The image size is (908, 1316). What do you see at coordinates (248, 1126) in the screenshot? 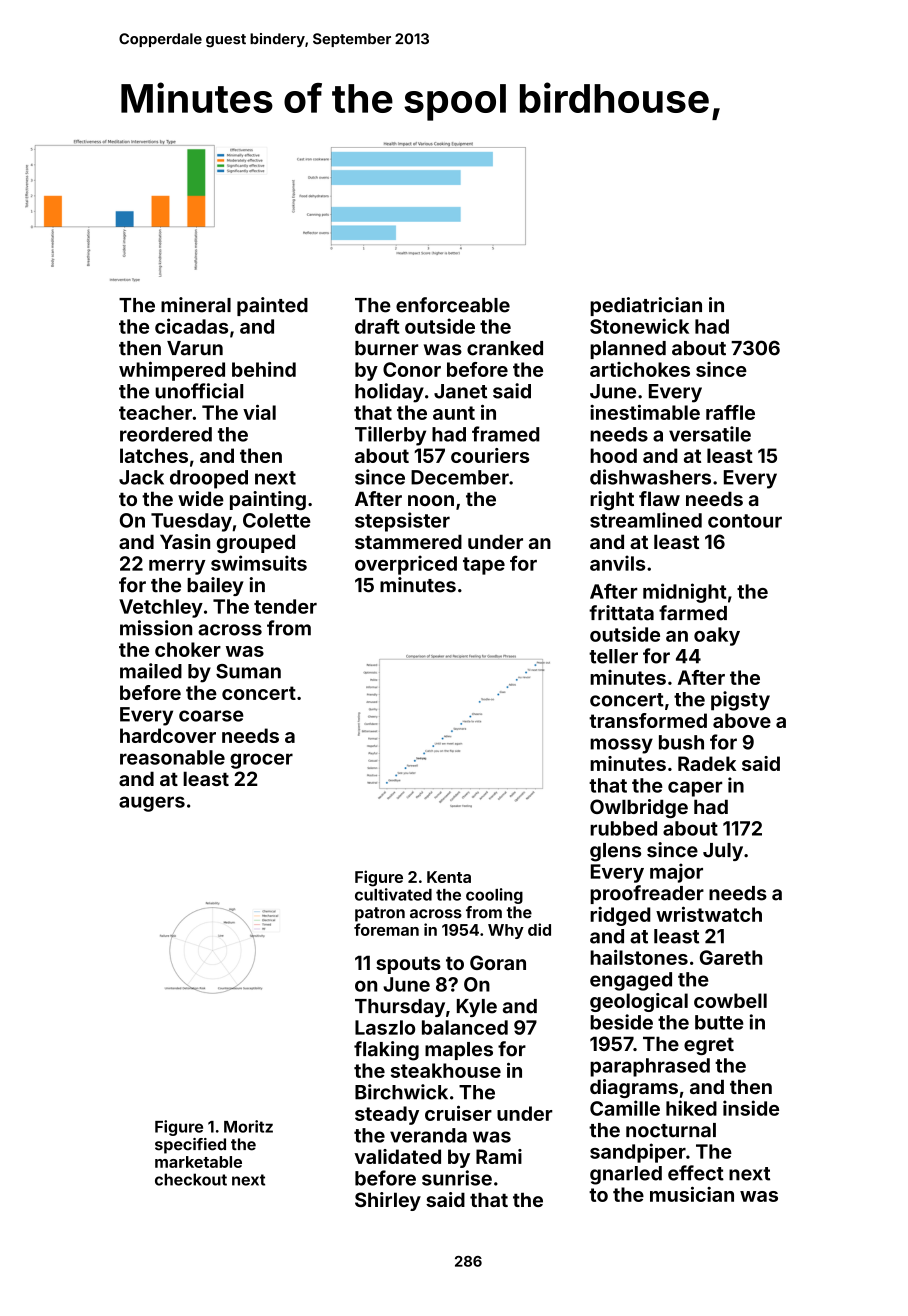
I see `Moritz` at bounding box center [248, 1126].
